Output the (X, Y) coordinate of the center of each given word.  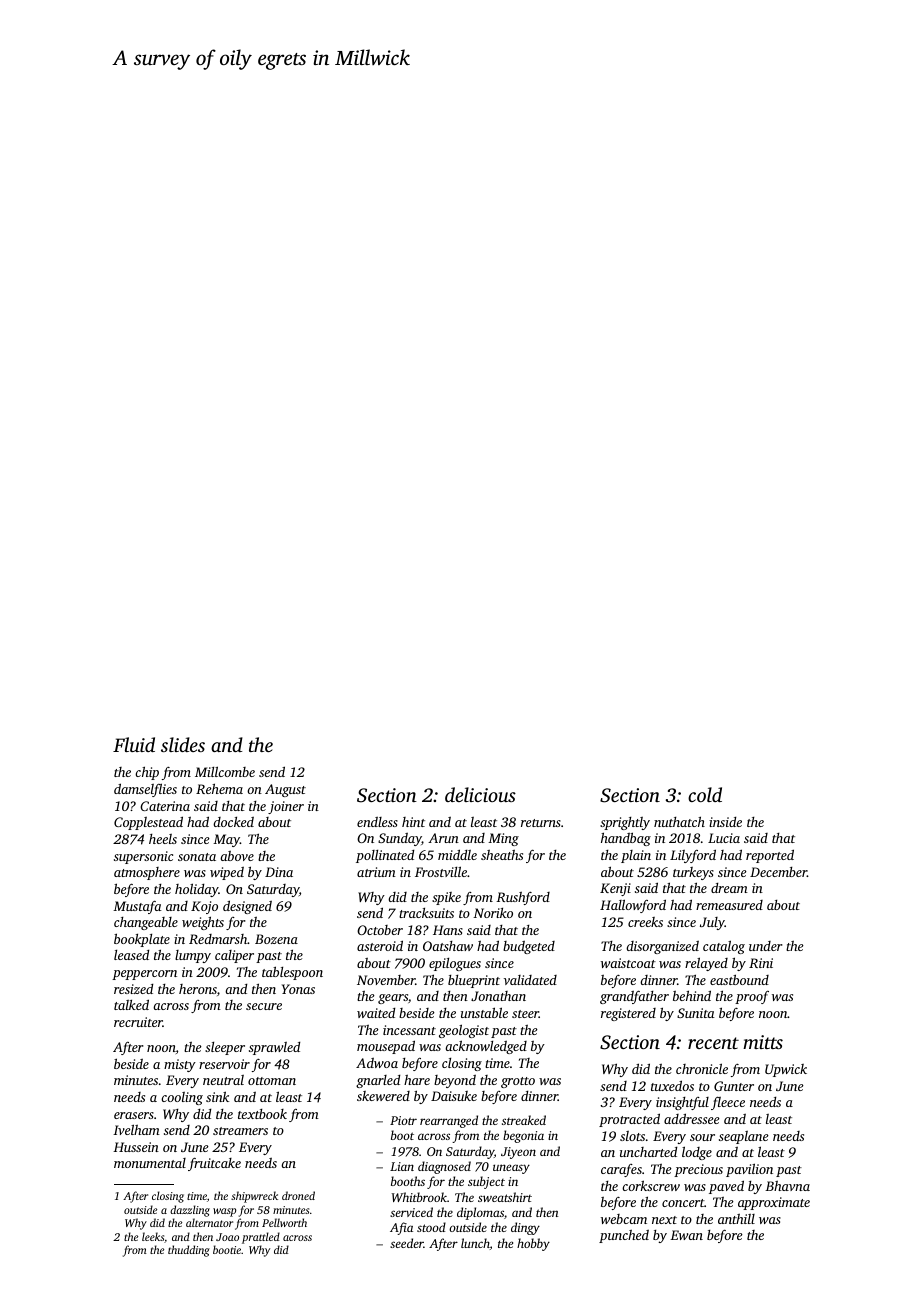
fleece (728, 1103)
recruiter (138, 1022)
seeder (407, 1243)
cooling (182, 1098)
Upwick (786, 1070)
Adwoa (377, 1063)
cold (705, 794)
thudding (189, 1251)
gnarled (378, 1081)
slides (183, 744)
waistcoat (628, 963)
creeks (645, 922)
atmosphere (147, 873)
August (285, 790)
